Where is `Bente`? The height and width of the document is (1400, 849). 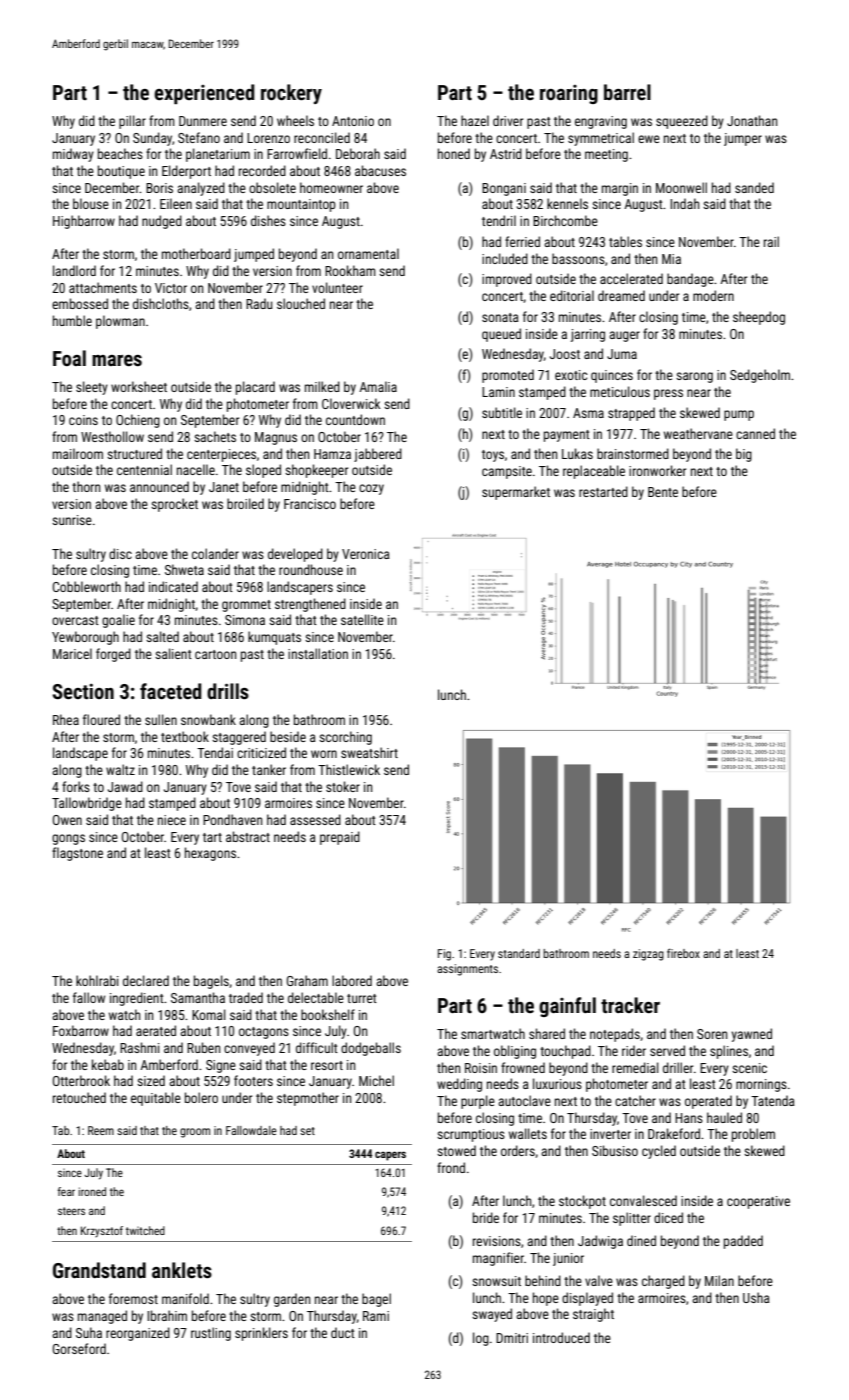
Bente is located at coordinates (663, 492).
